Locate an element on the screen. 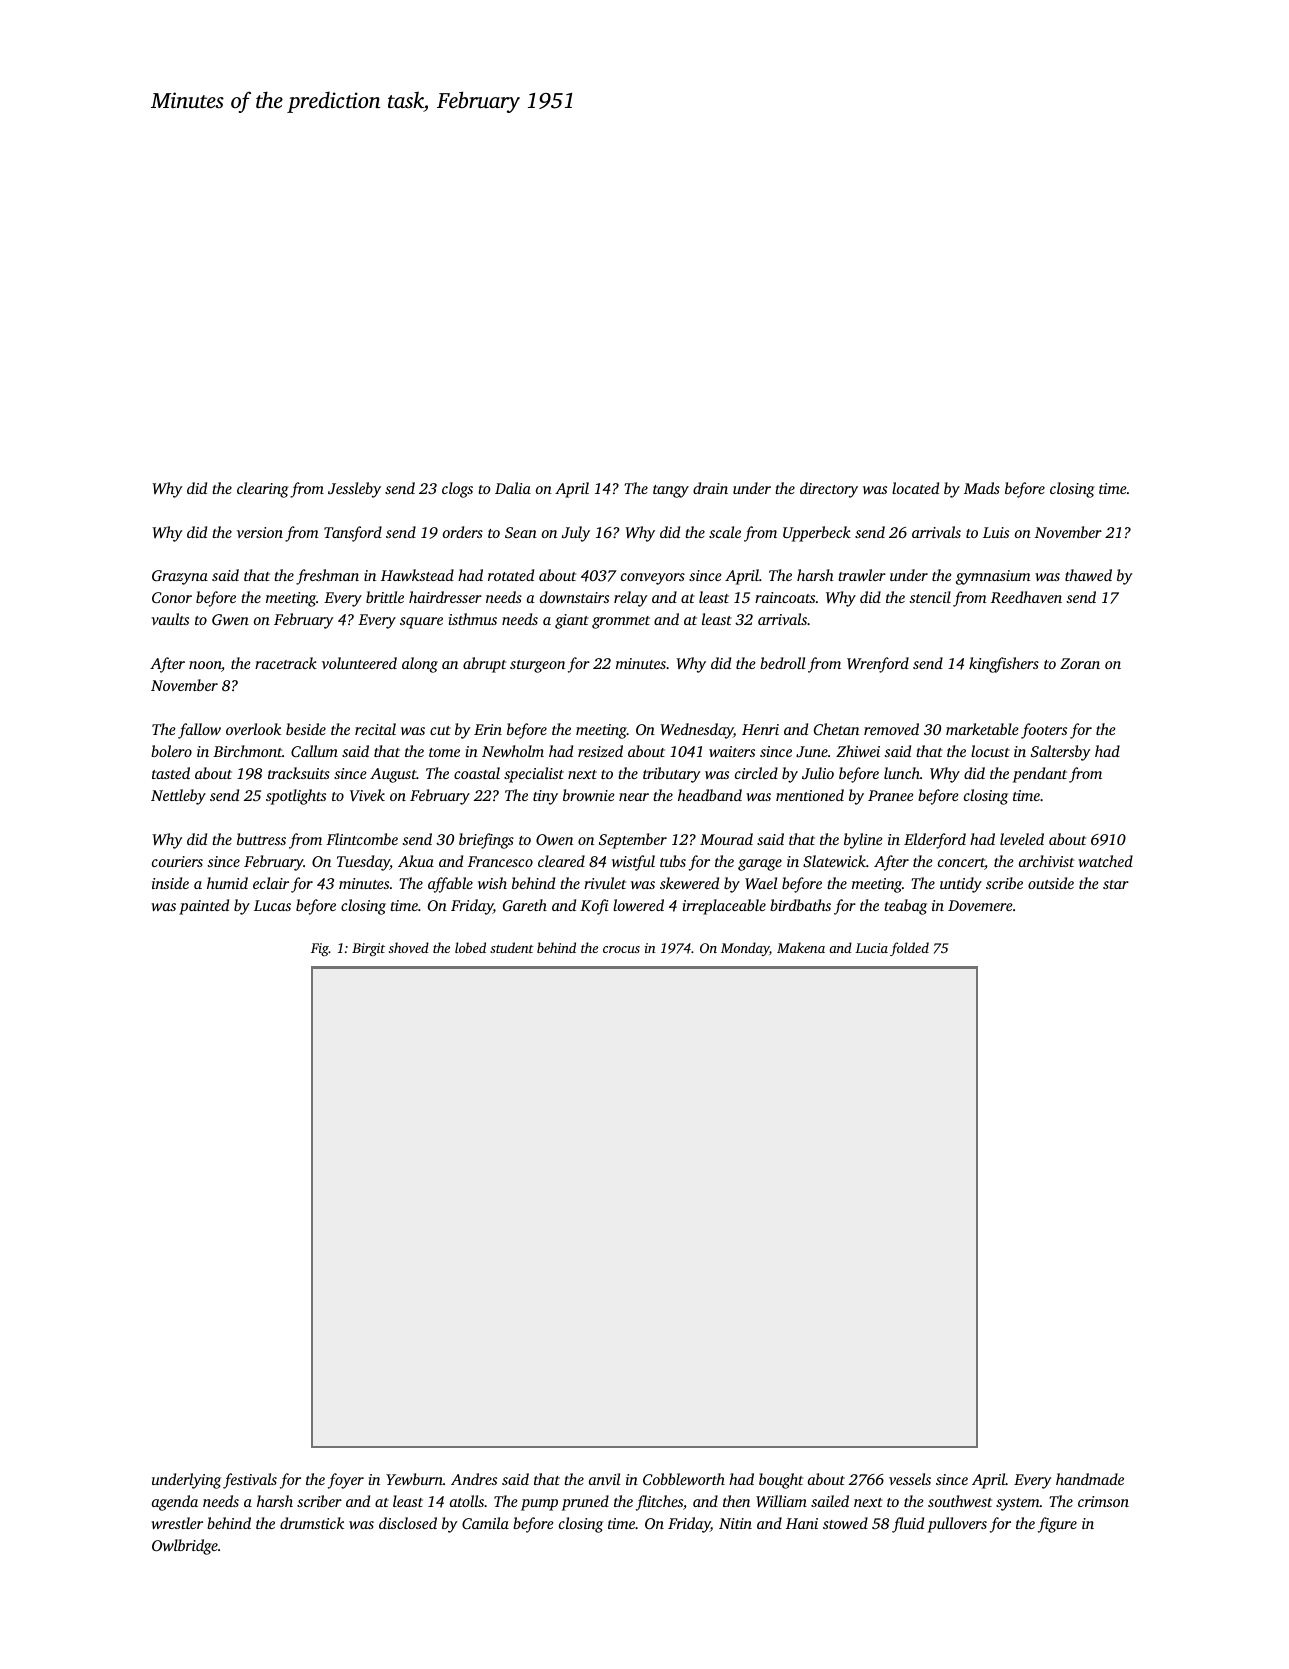 Image resolution: width=1289 pixels, height=1669 pixels. Andres is located at coordinates (474, 1479).
